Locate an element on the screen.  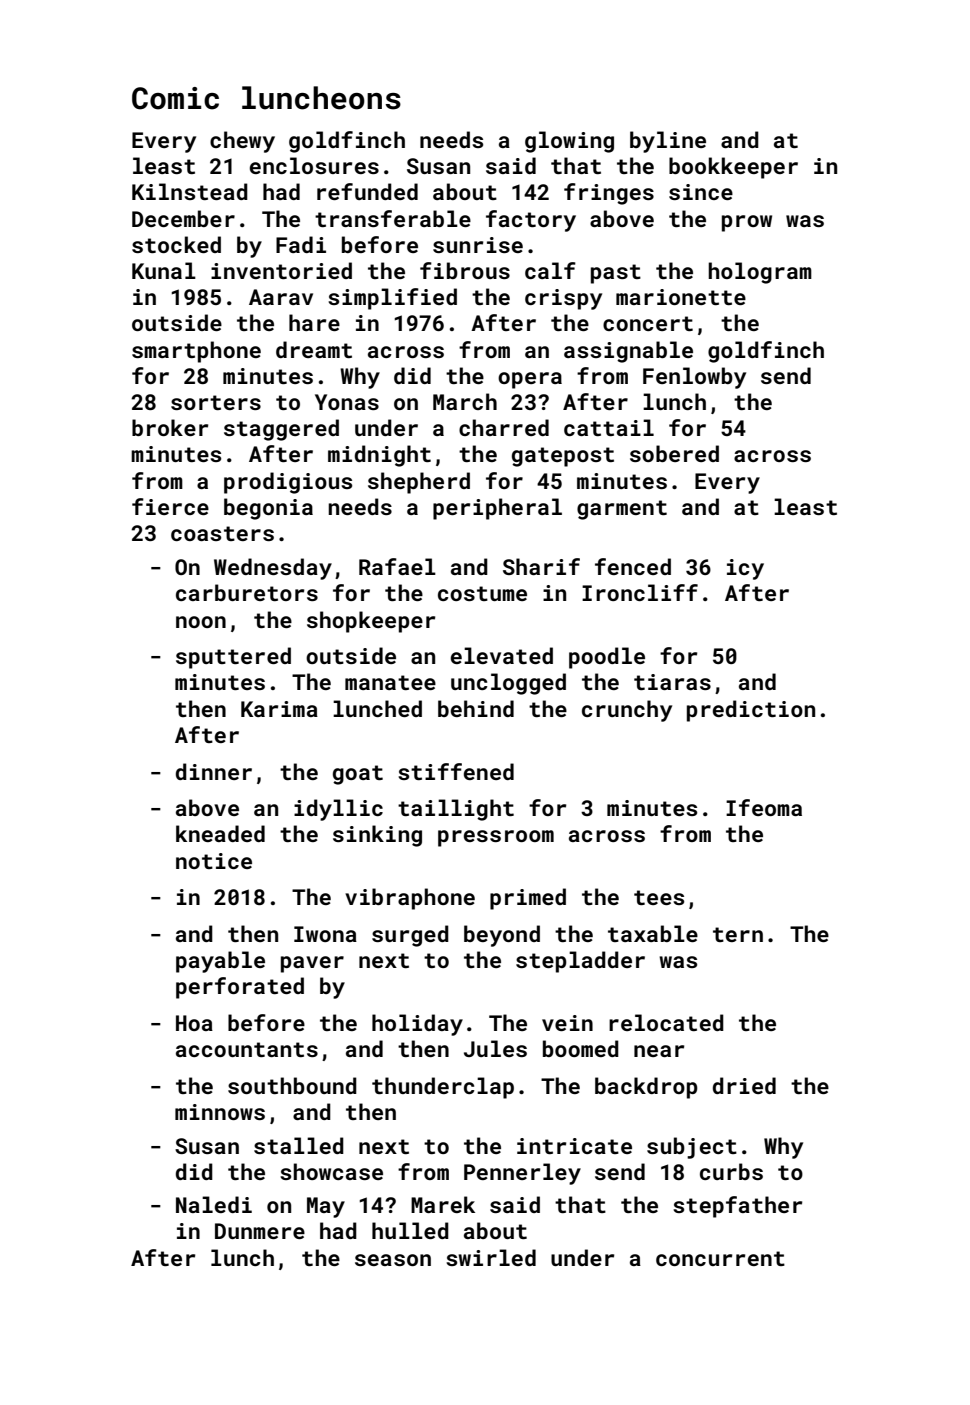
byline is located at coordinates (668, 142).
